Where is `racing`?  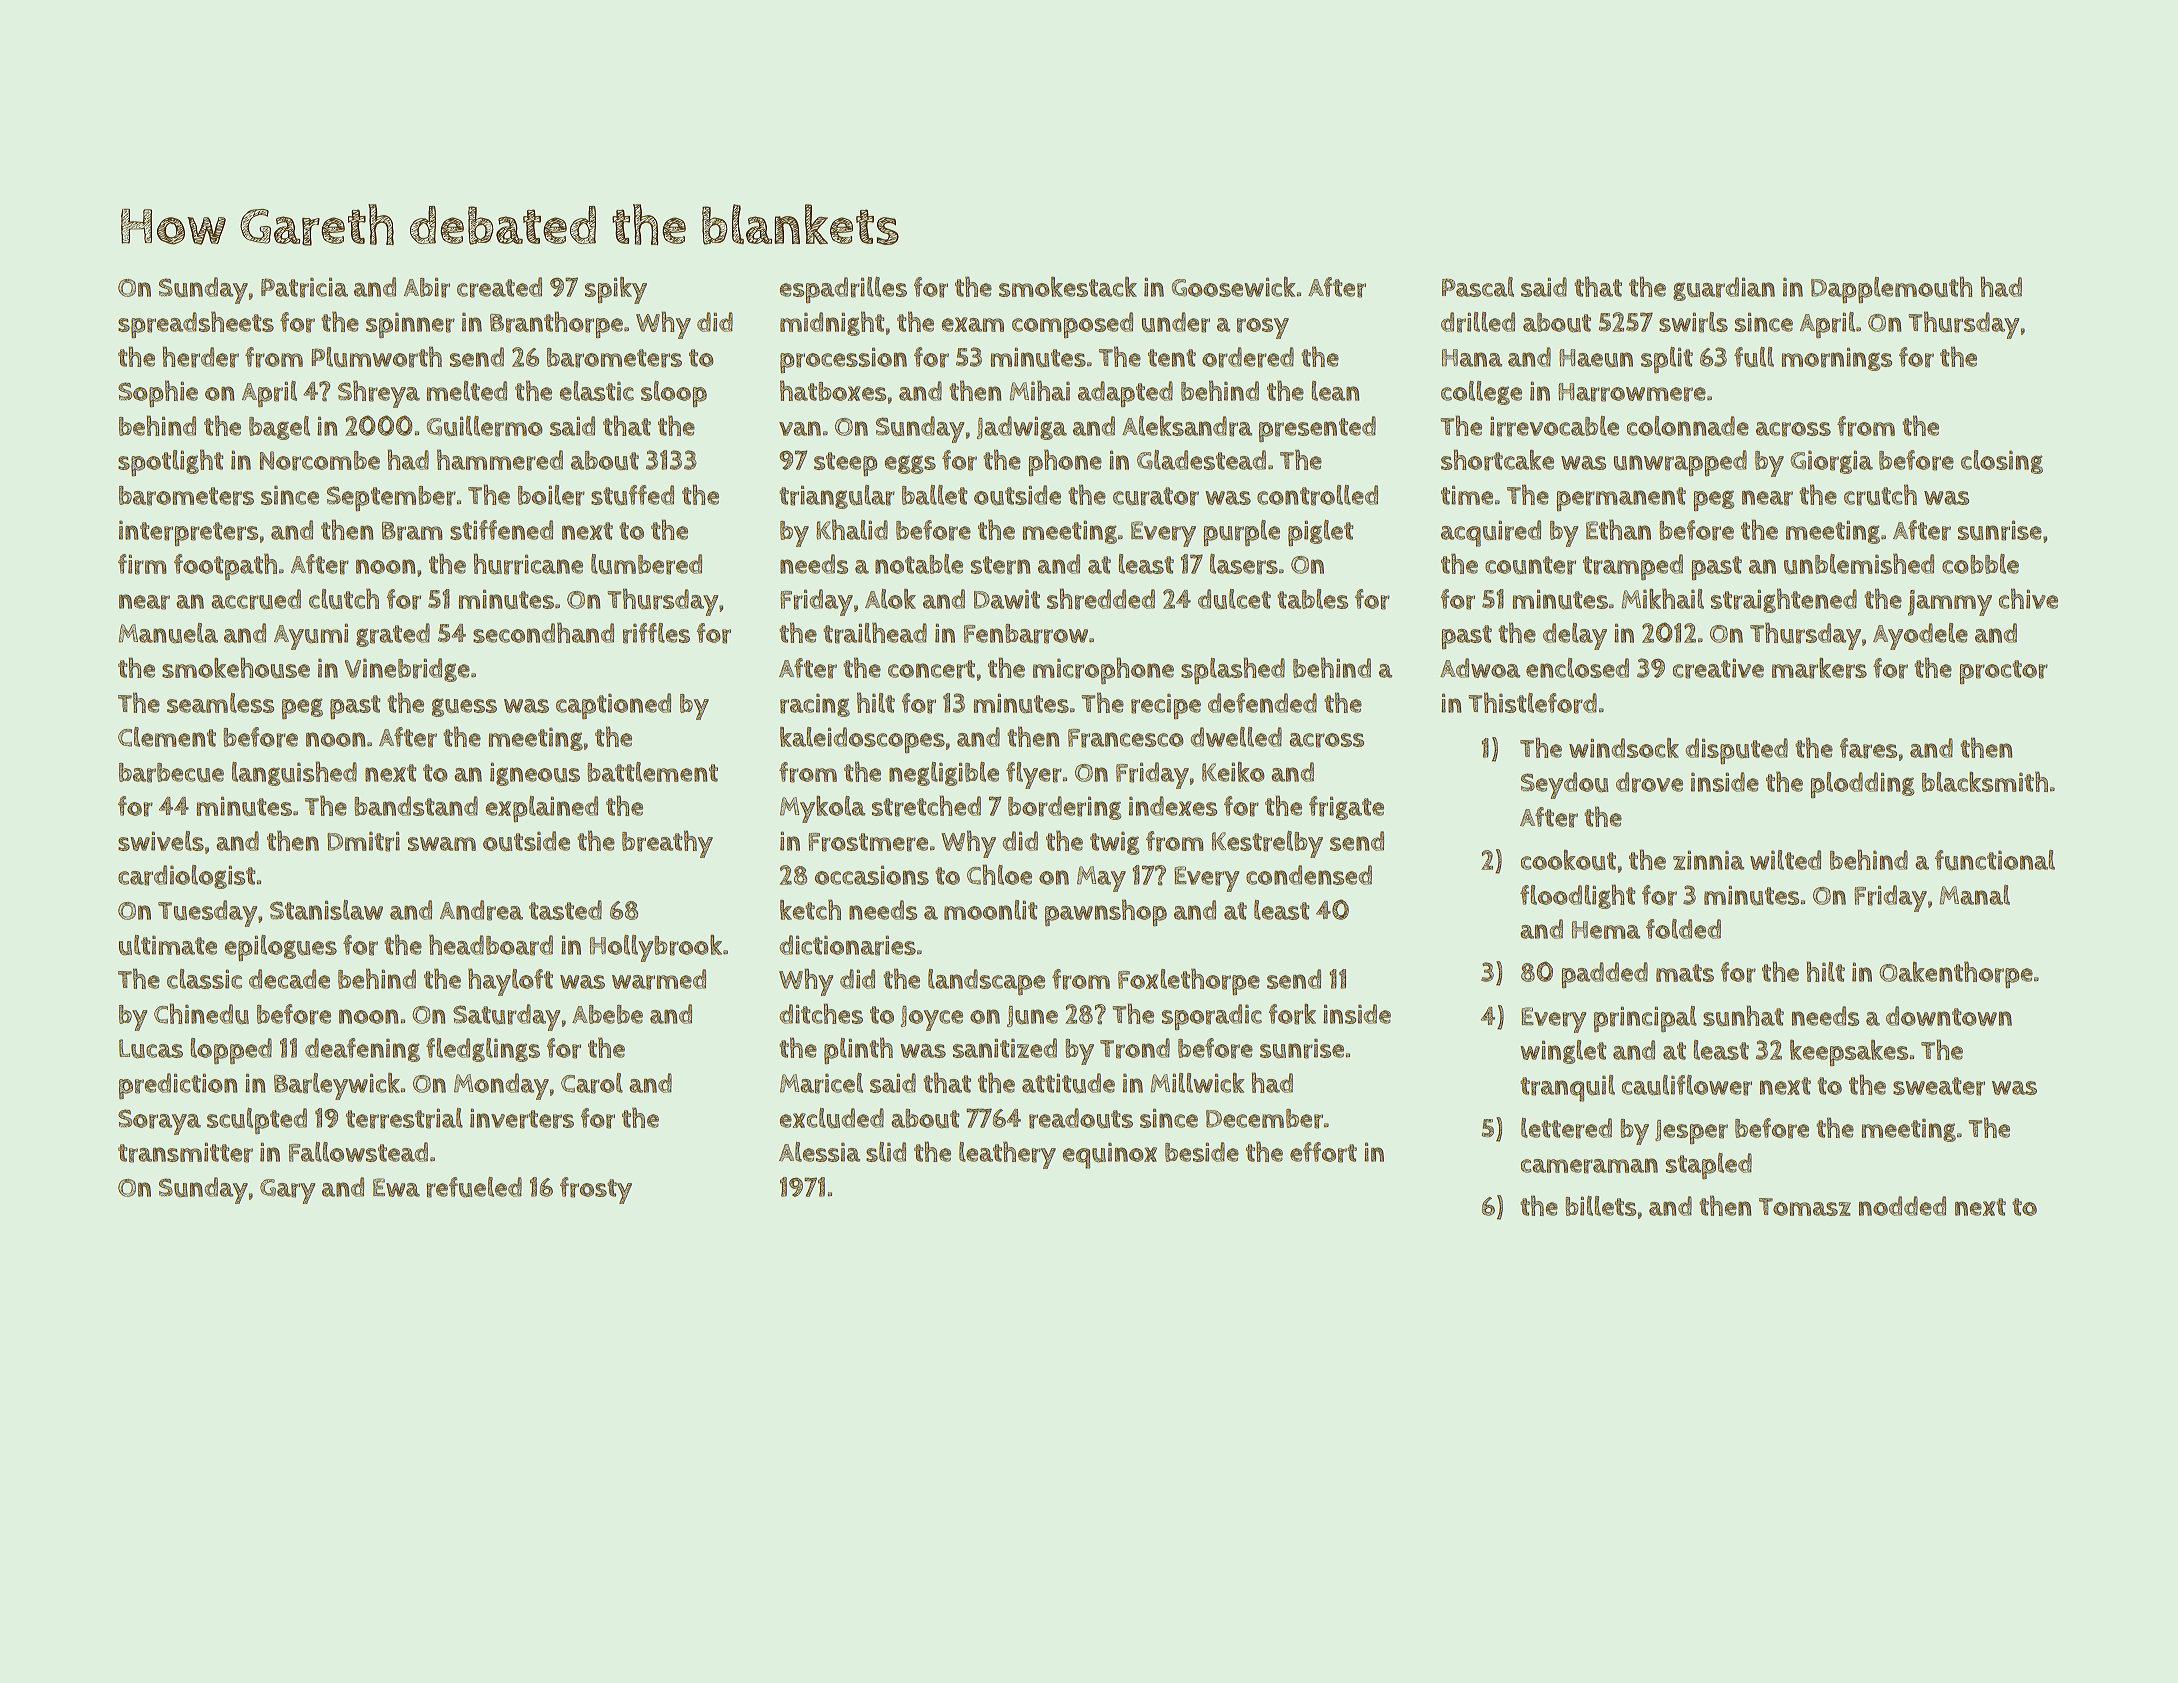
racing is located at coordinates (815, 705).
